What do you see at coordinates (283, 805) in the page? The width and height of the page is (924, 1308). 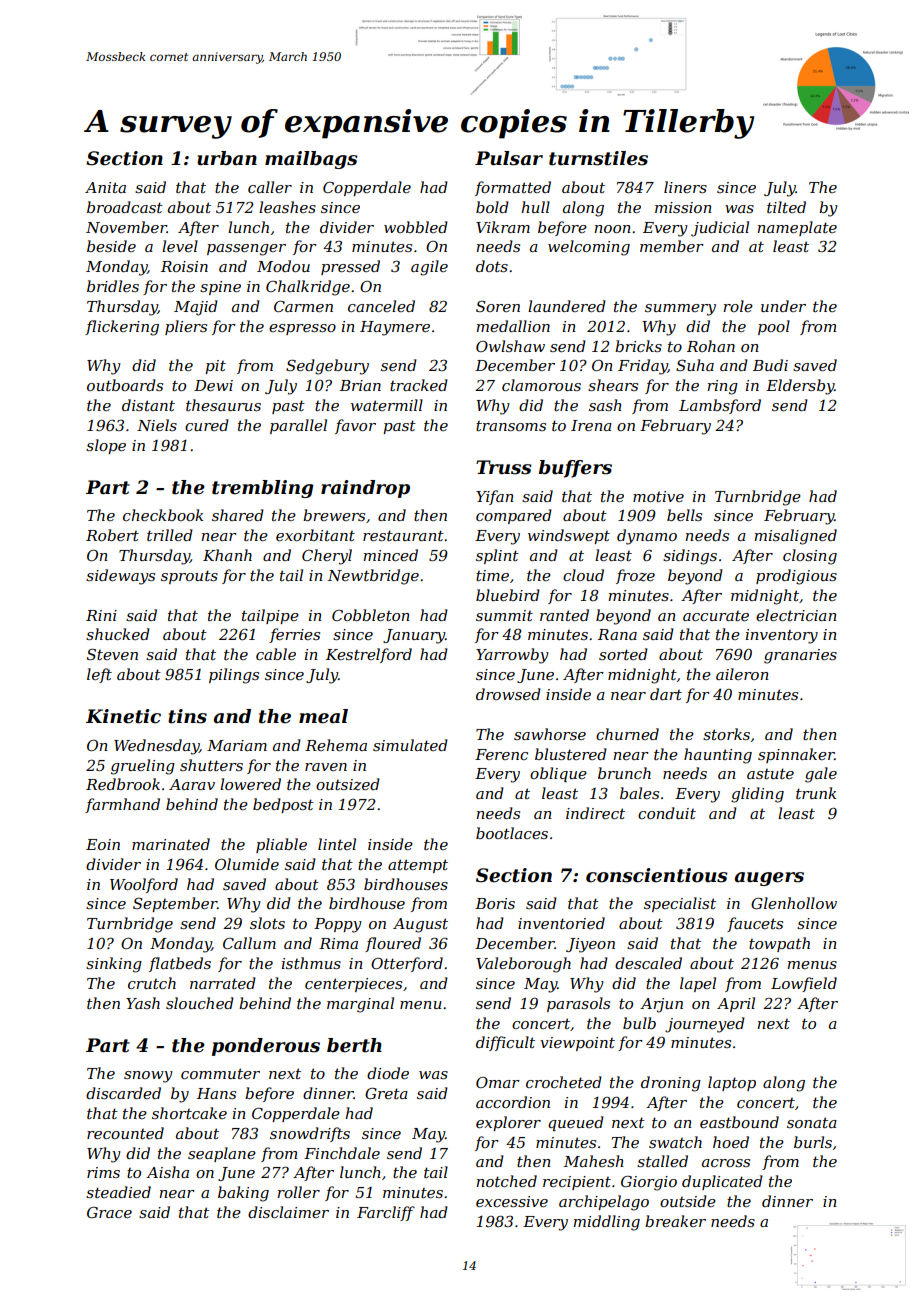 I see `bedpost` at bounding box center [283, 805].
